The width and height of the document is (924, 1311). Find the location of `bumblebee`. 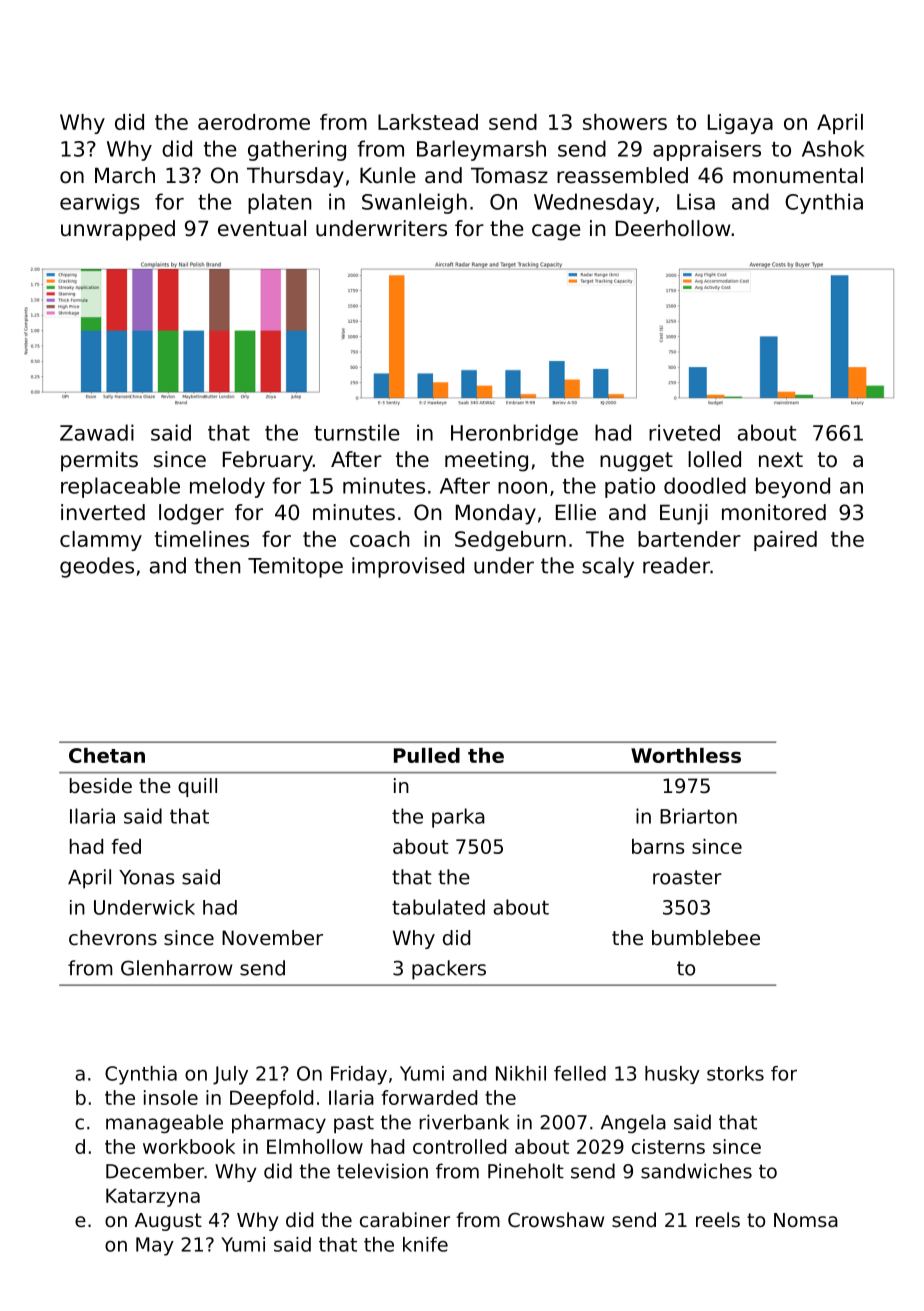

bumblebee is located at coordinates (706, 938).
